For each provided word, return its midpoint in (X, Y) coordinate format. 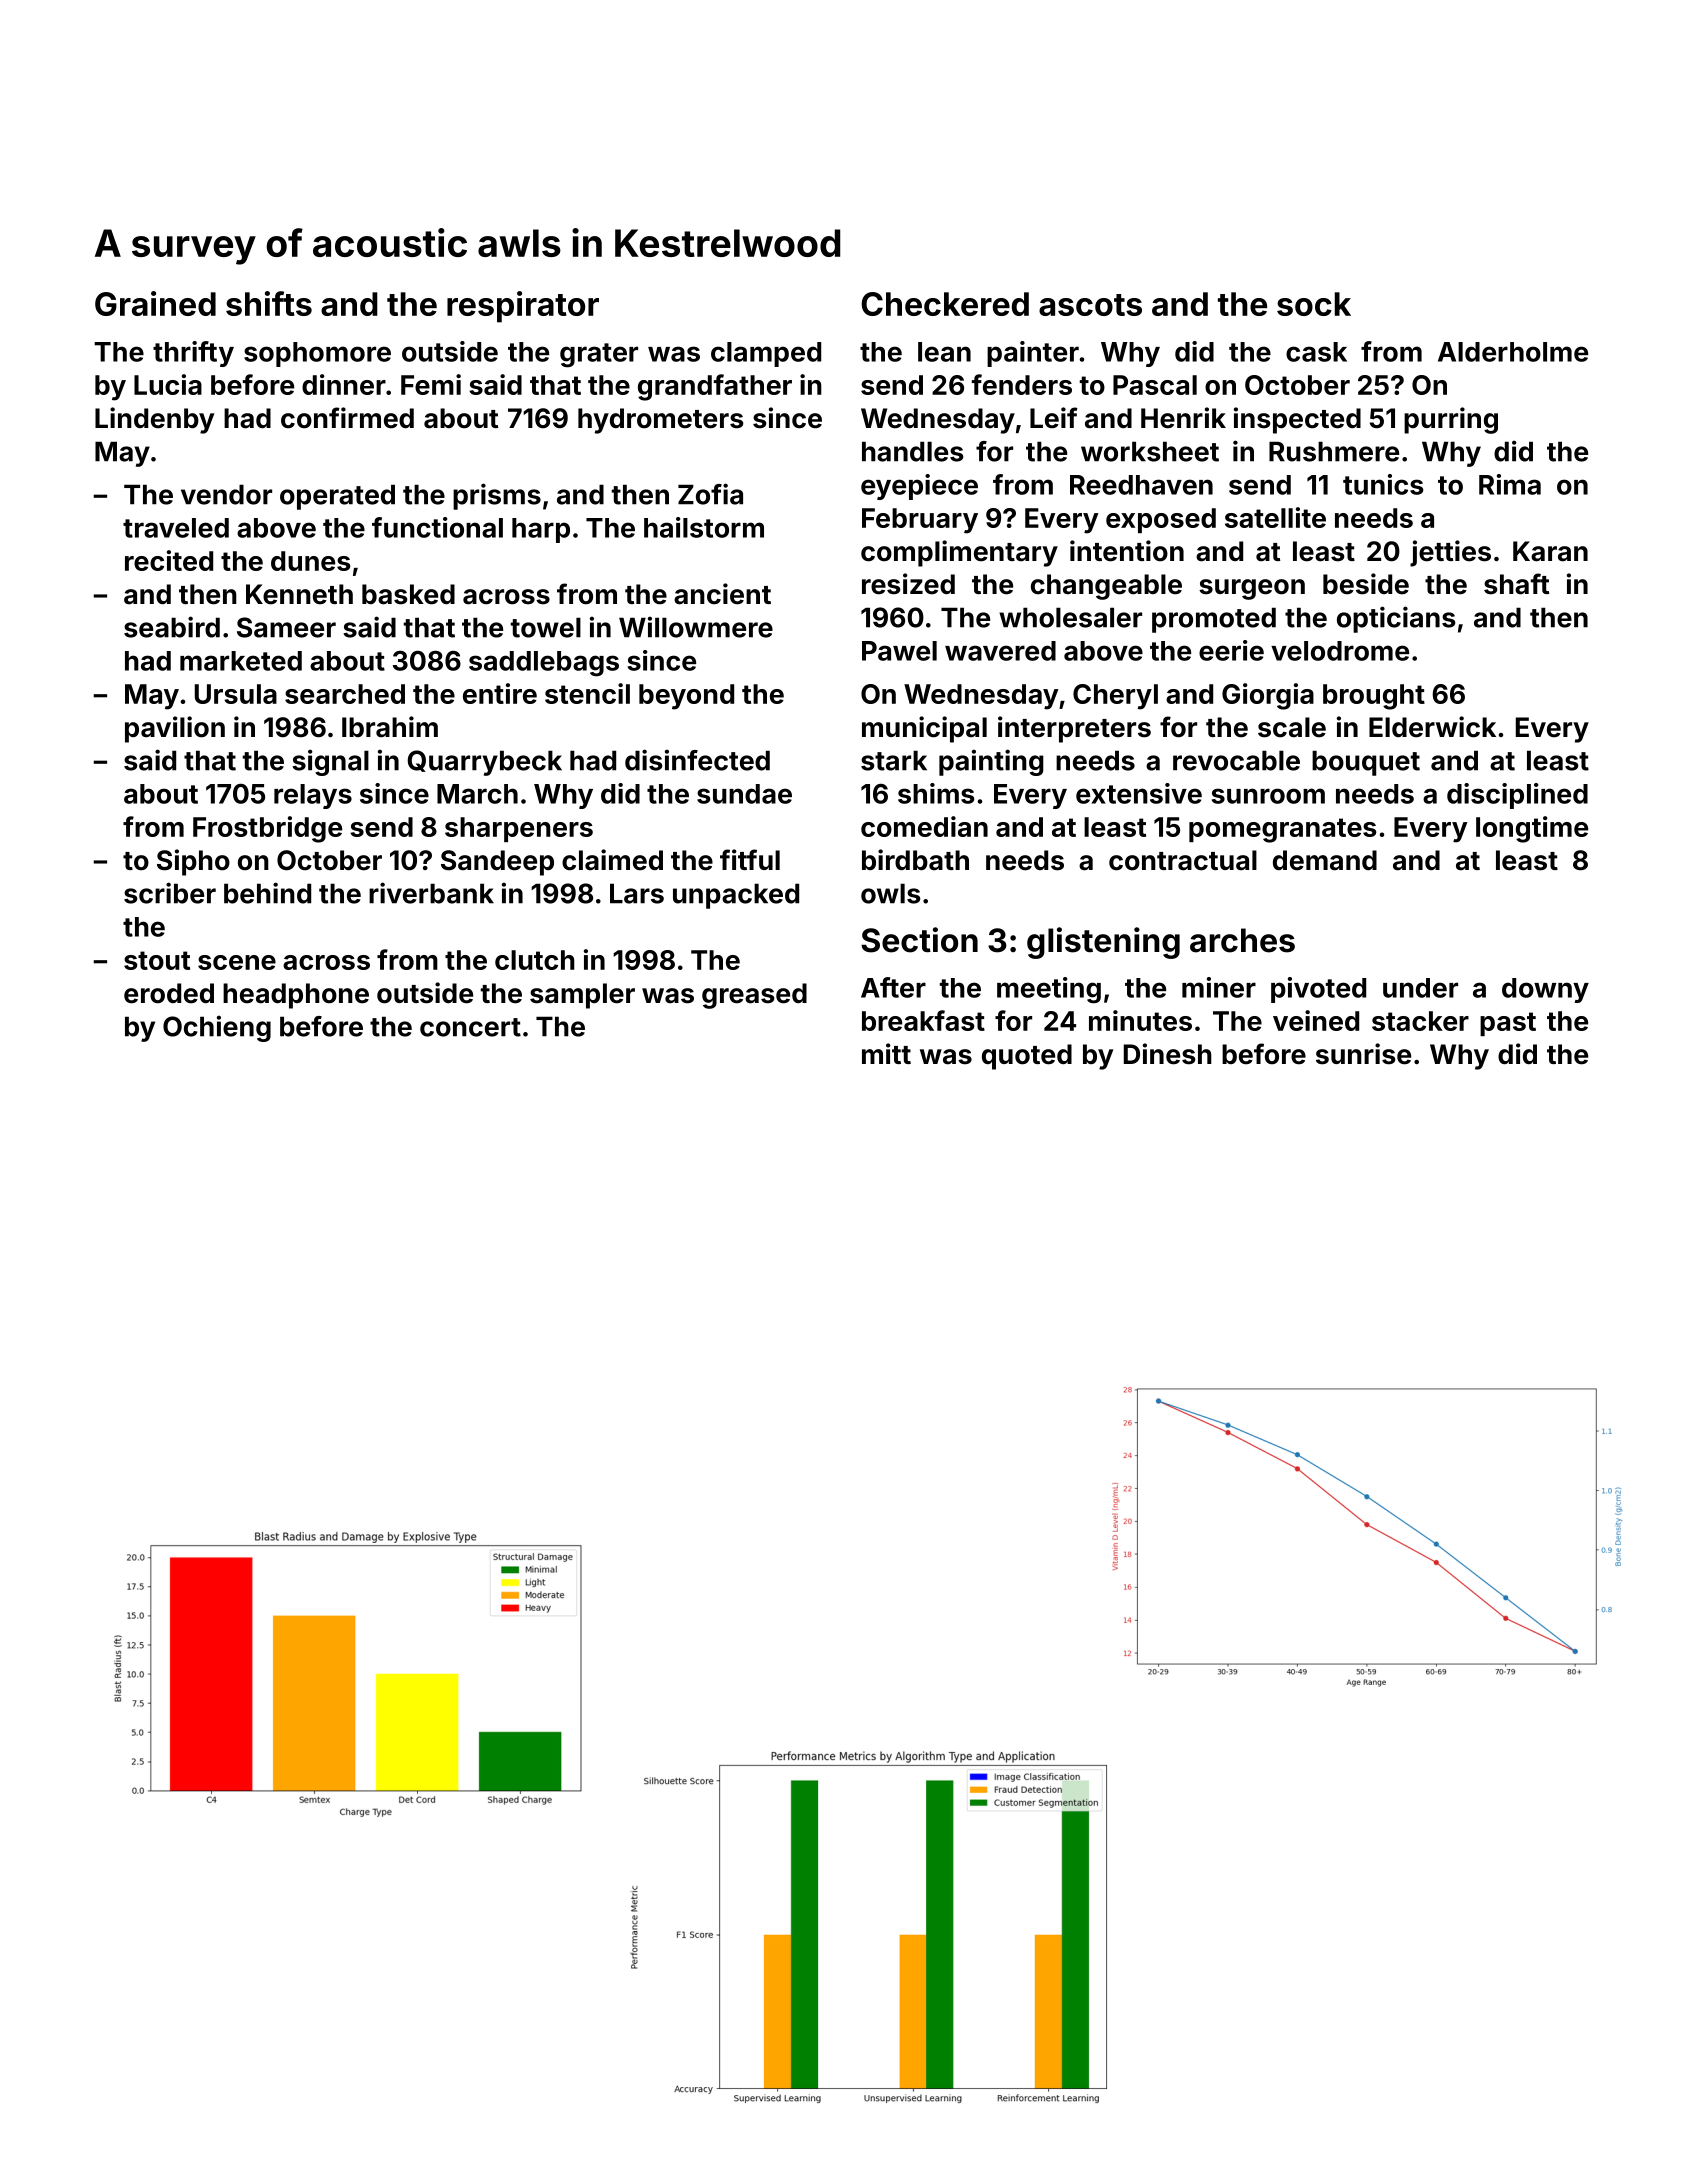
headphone (296, 996)
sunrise (1363, 1054)
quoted (1027, 1057)
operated (337, 497)
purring (1451, 420)
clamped (766, 354)
